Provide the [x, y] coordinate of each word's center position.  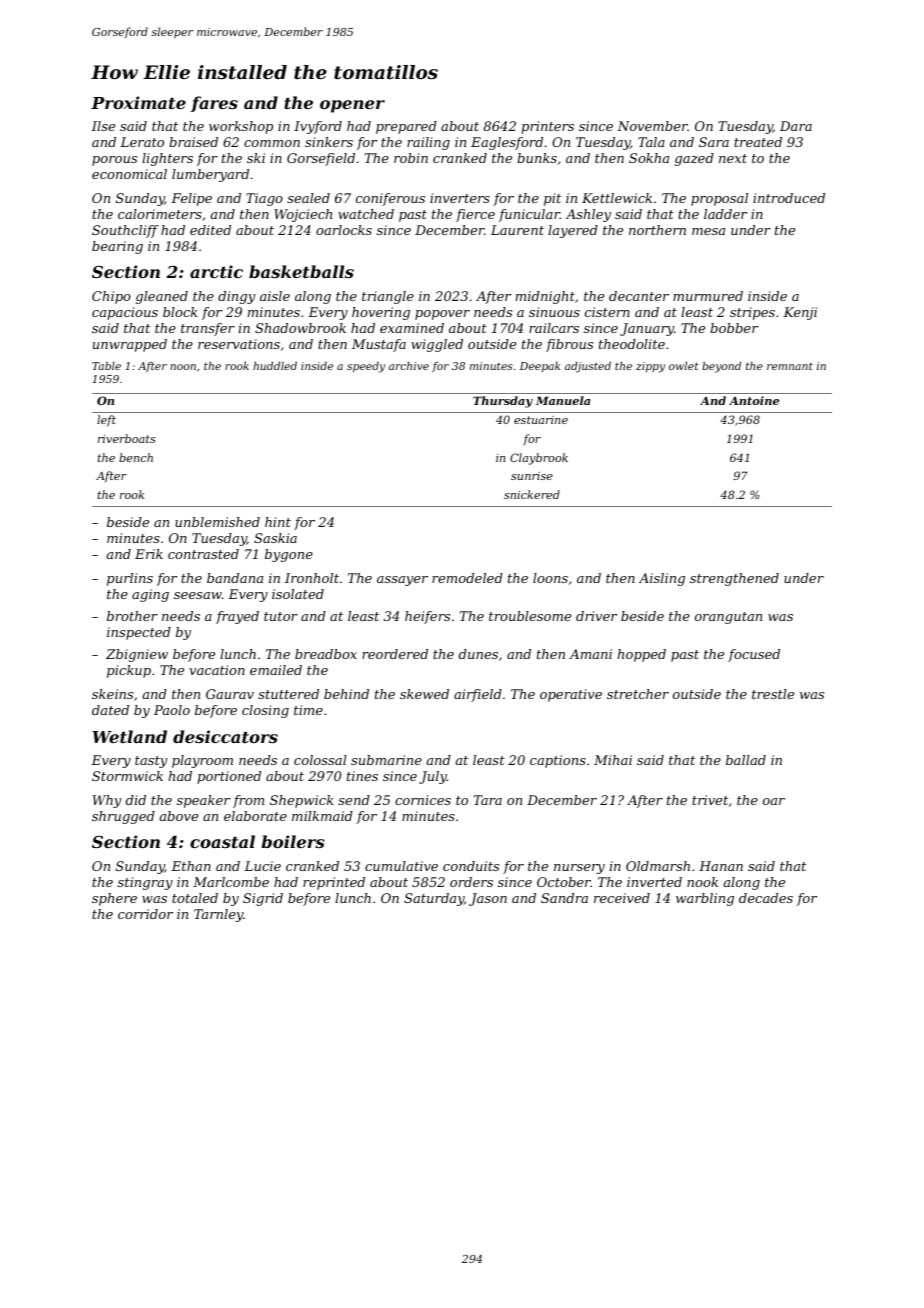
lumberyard [210, 175]
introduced [789, 198]
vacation [217, 670]
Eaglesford [507, 143]
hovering [381, 313]
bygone [289, 555]
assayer [402, 581]
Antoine [754, 400]
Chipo [111, 297]
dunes [478, 654]
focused [754, 655]
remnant [790, 366]
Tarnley [218, 915]
